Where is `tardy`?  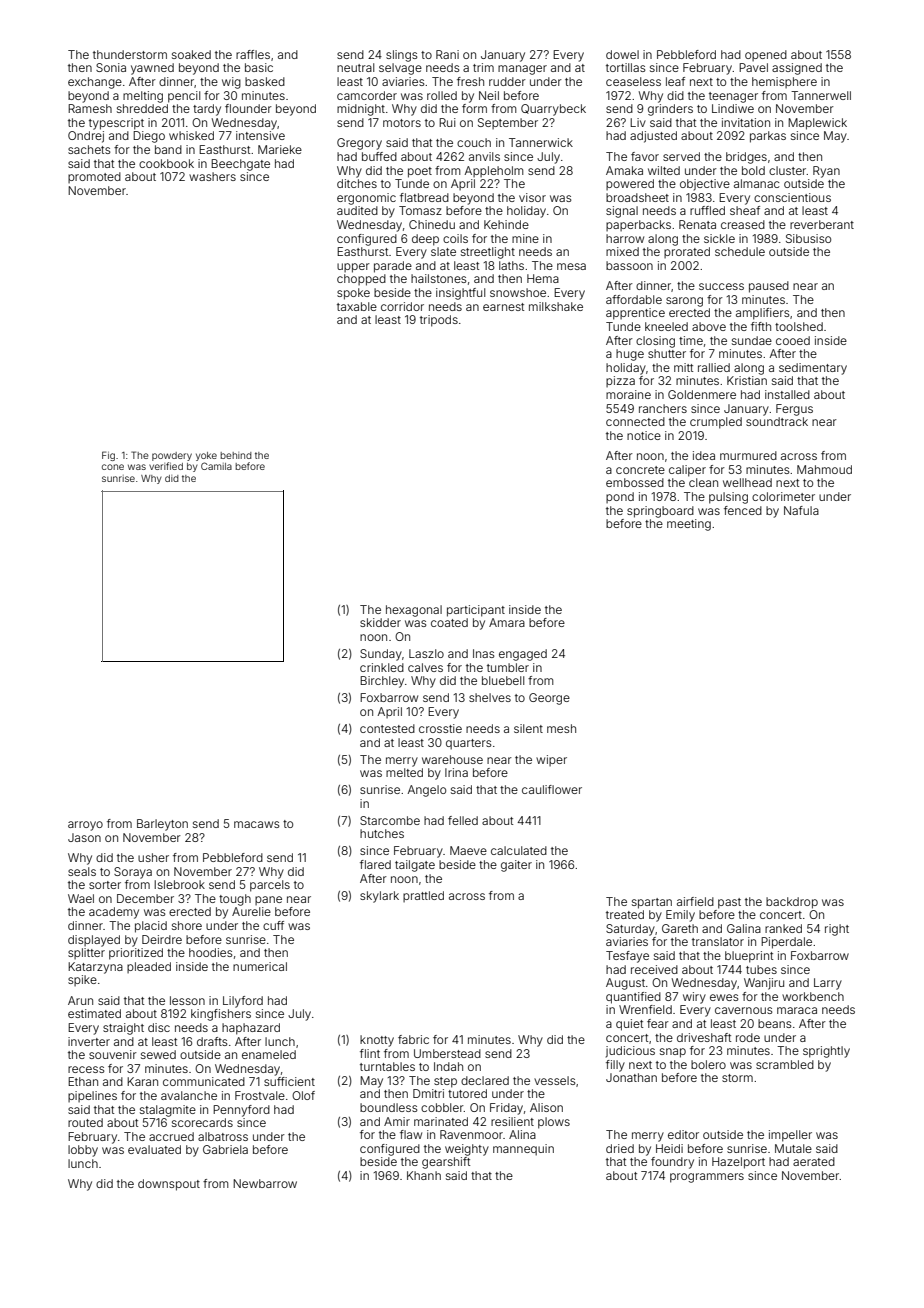 tardy is located at coordinates (207, 110).
